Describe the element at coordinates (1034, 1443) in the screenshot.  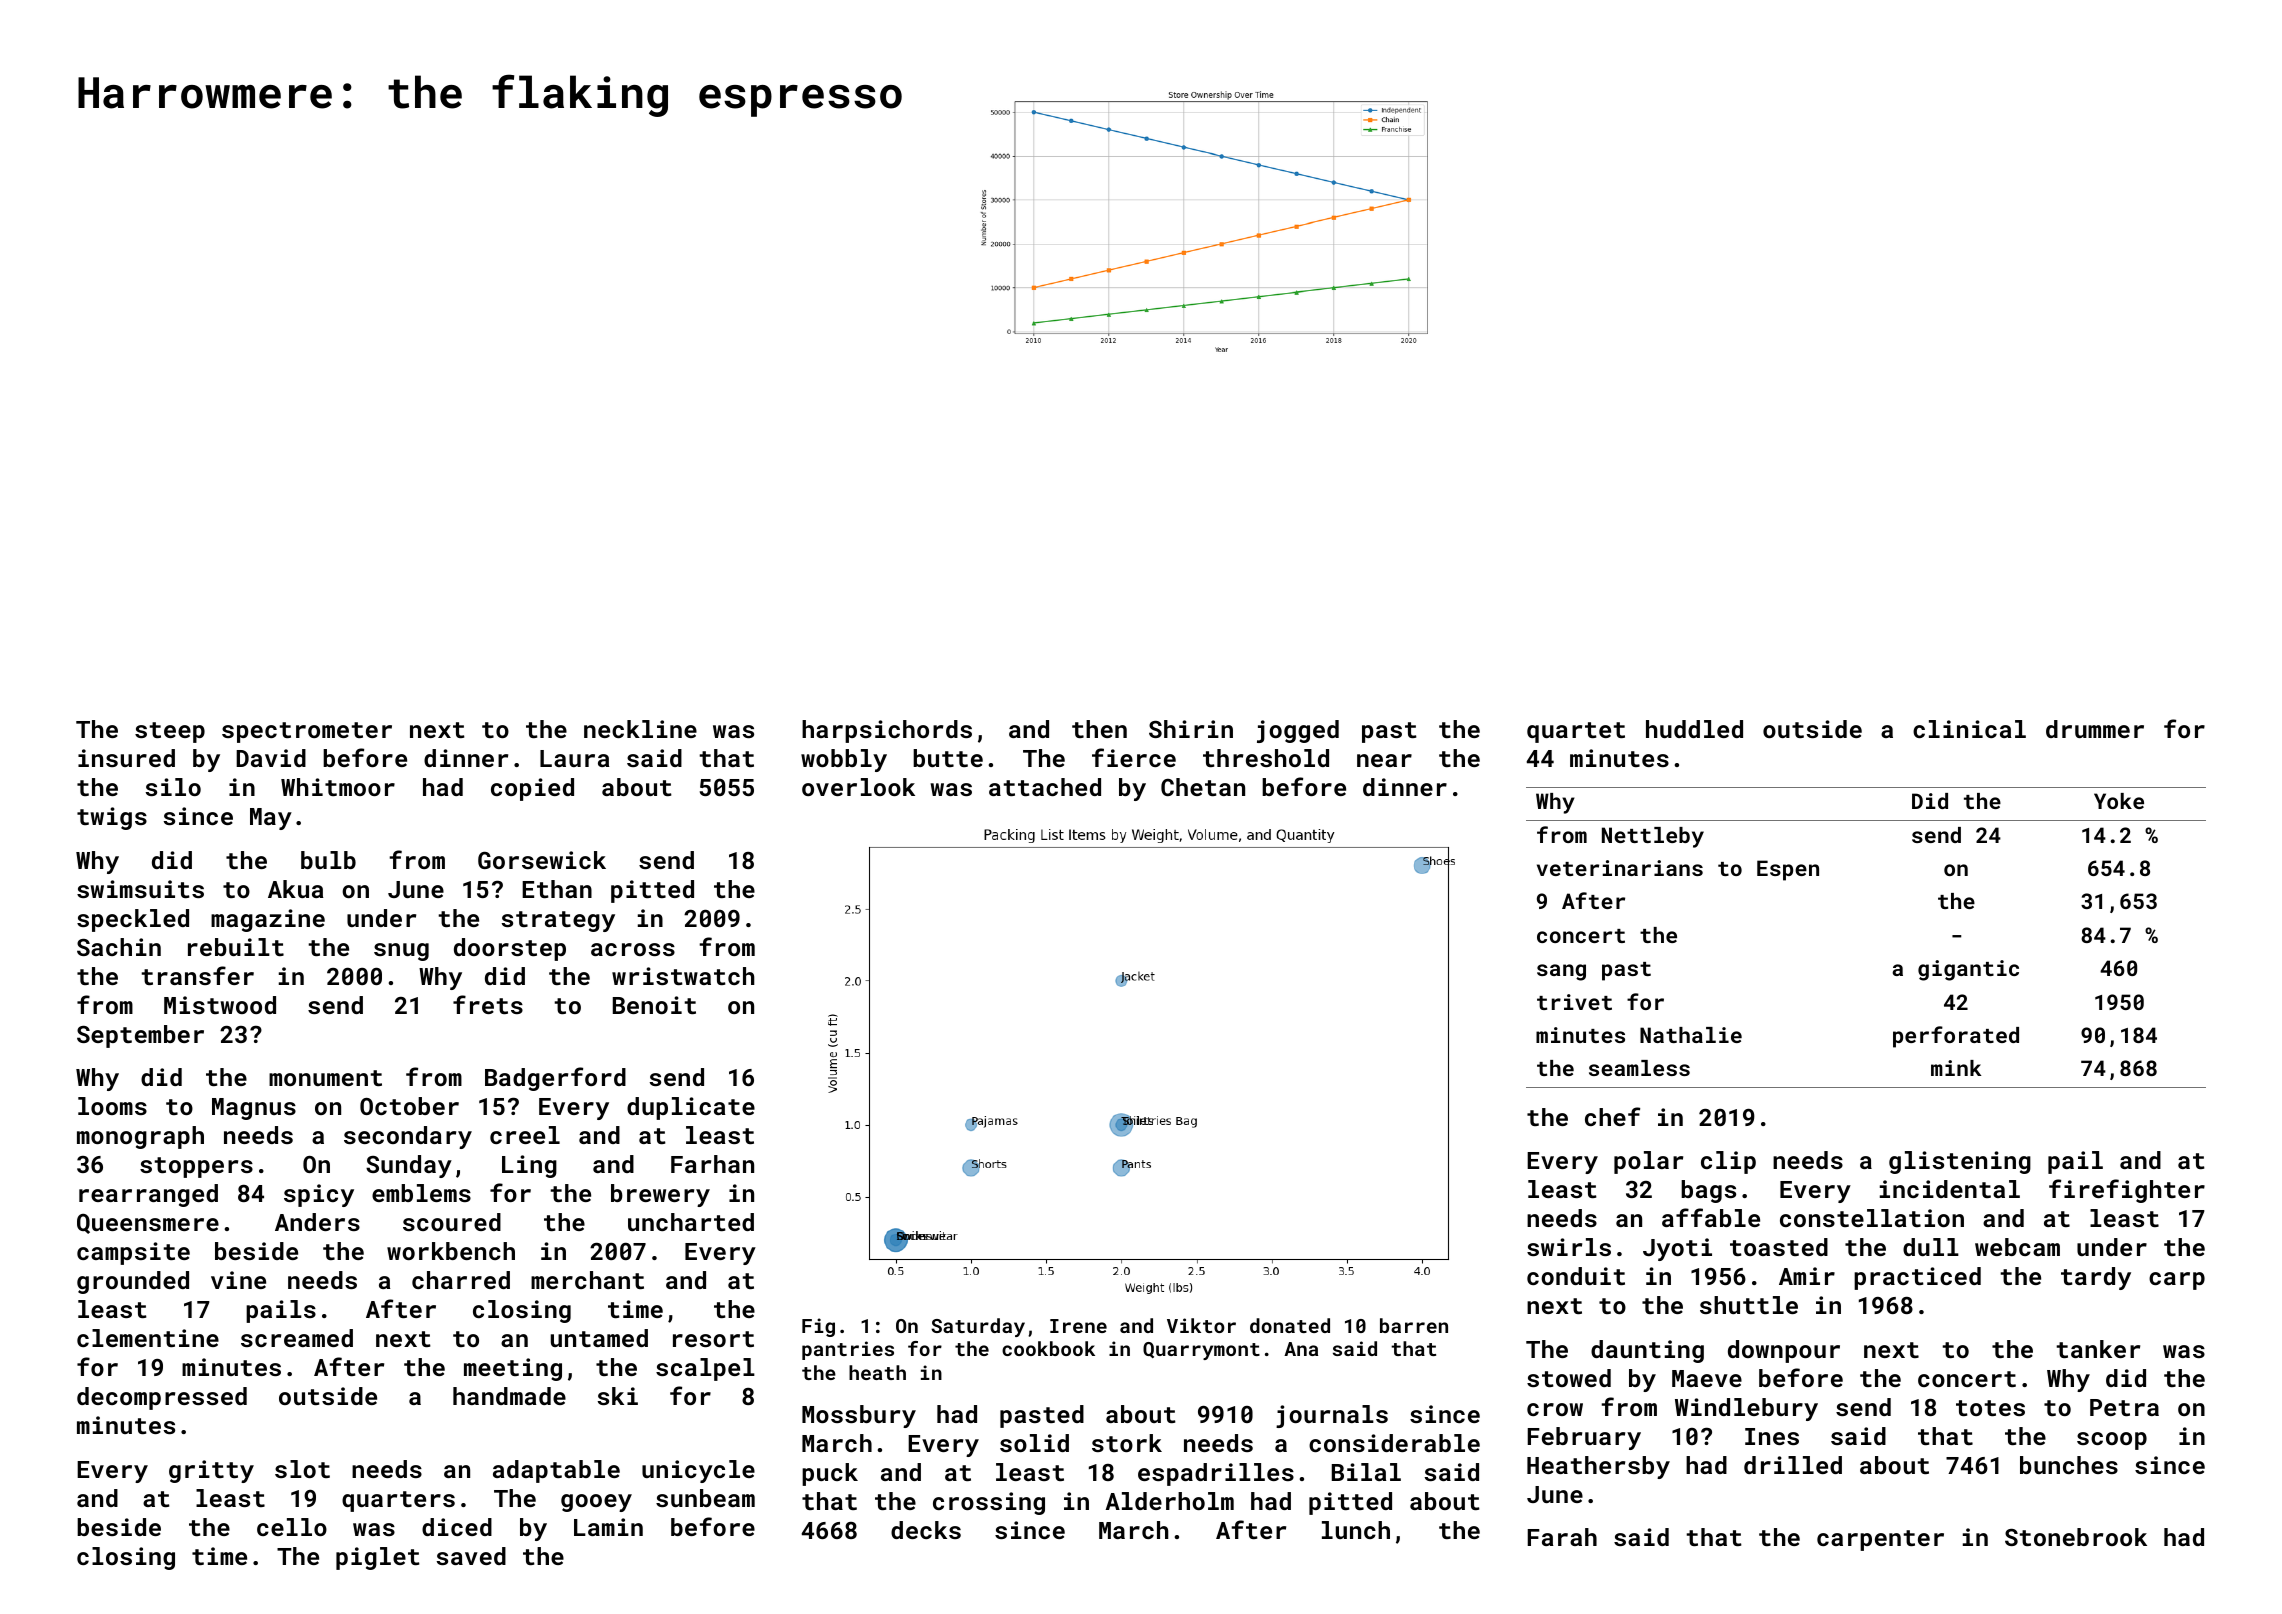
I see `solid` at that location.
